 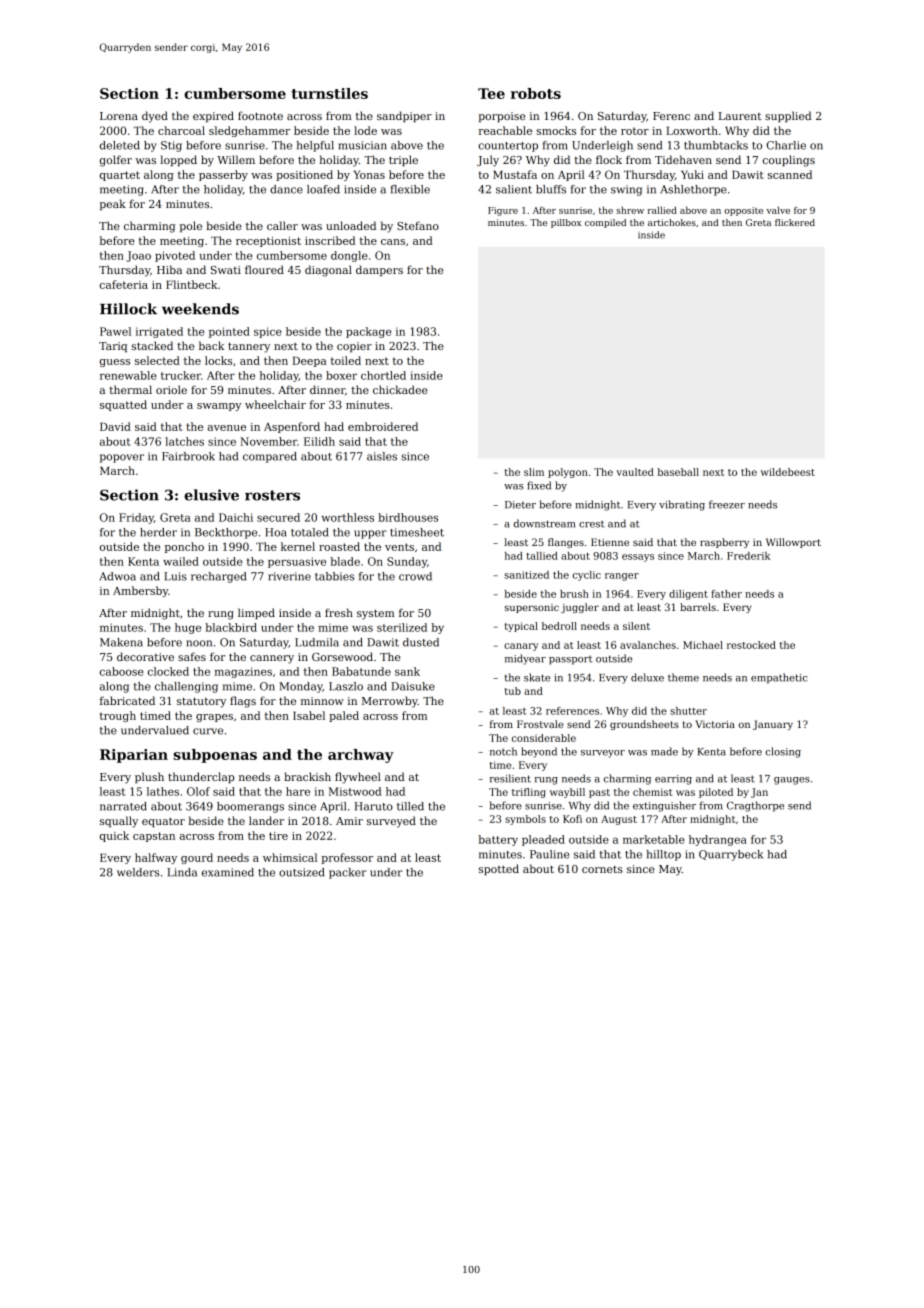 I want to click on Willowport, so click(x=793, y=543).
